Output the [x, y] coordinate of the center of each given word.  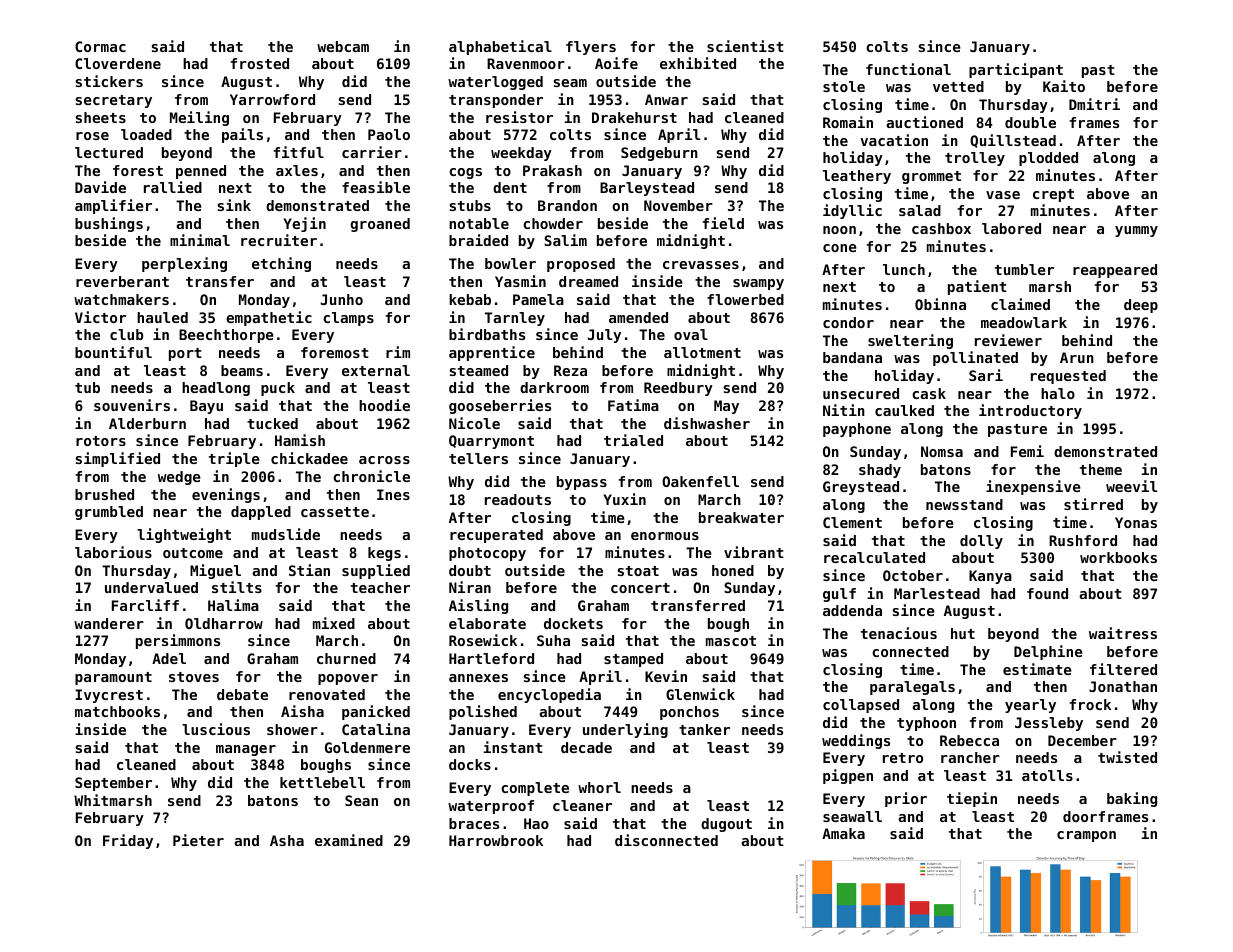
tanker [704, 729]
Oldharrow [224, 623]
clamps [348, 319]
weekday [521, 154]
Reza [570, 370]
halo [1058, 393]
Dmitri [1094, 104]
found [1047, 593]
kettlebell [322, 782]
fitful [299, 152]
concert [640, 588]
